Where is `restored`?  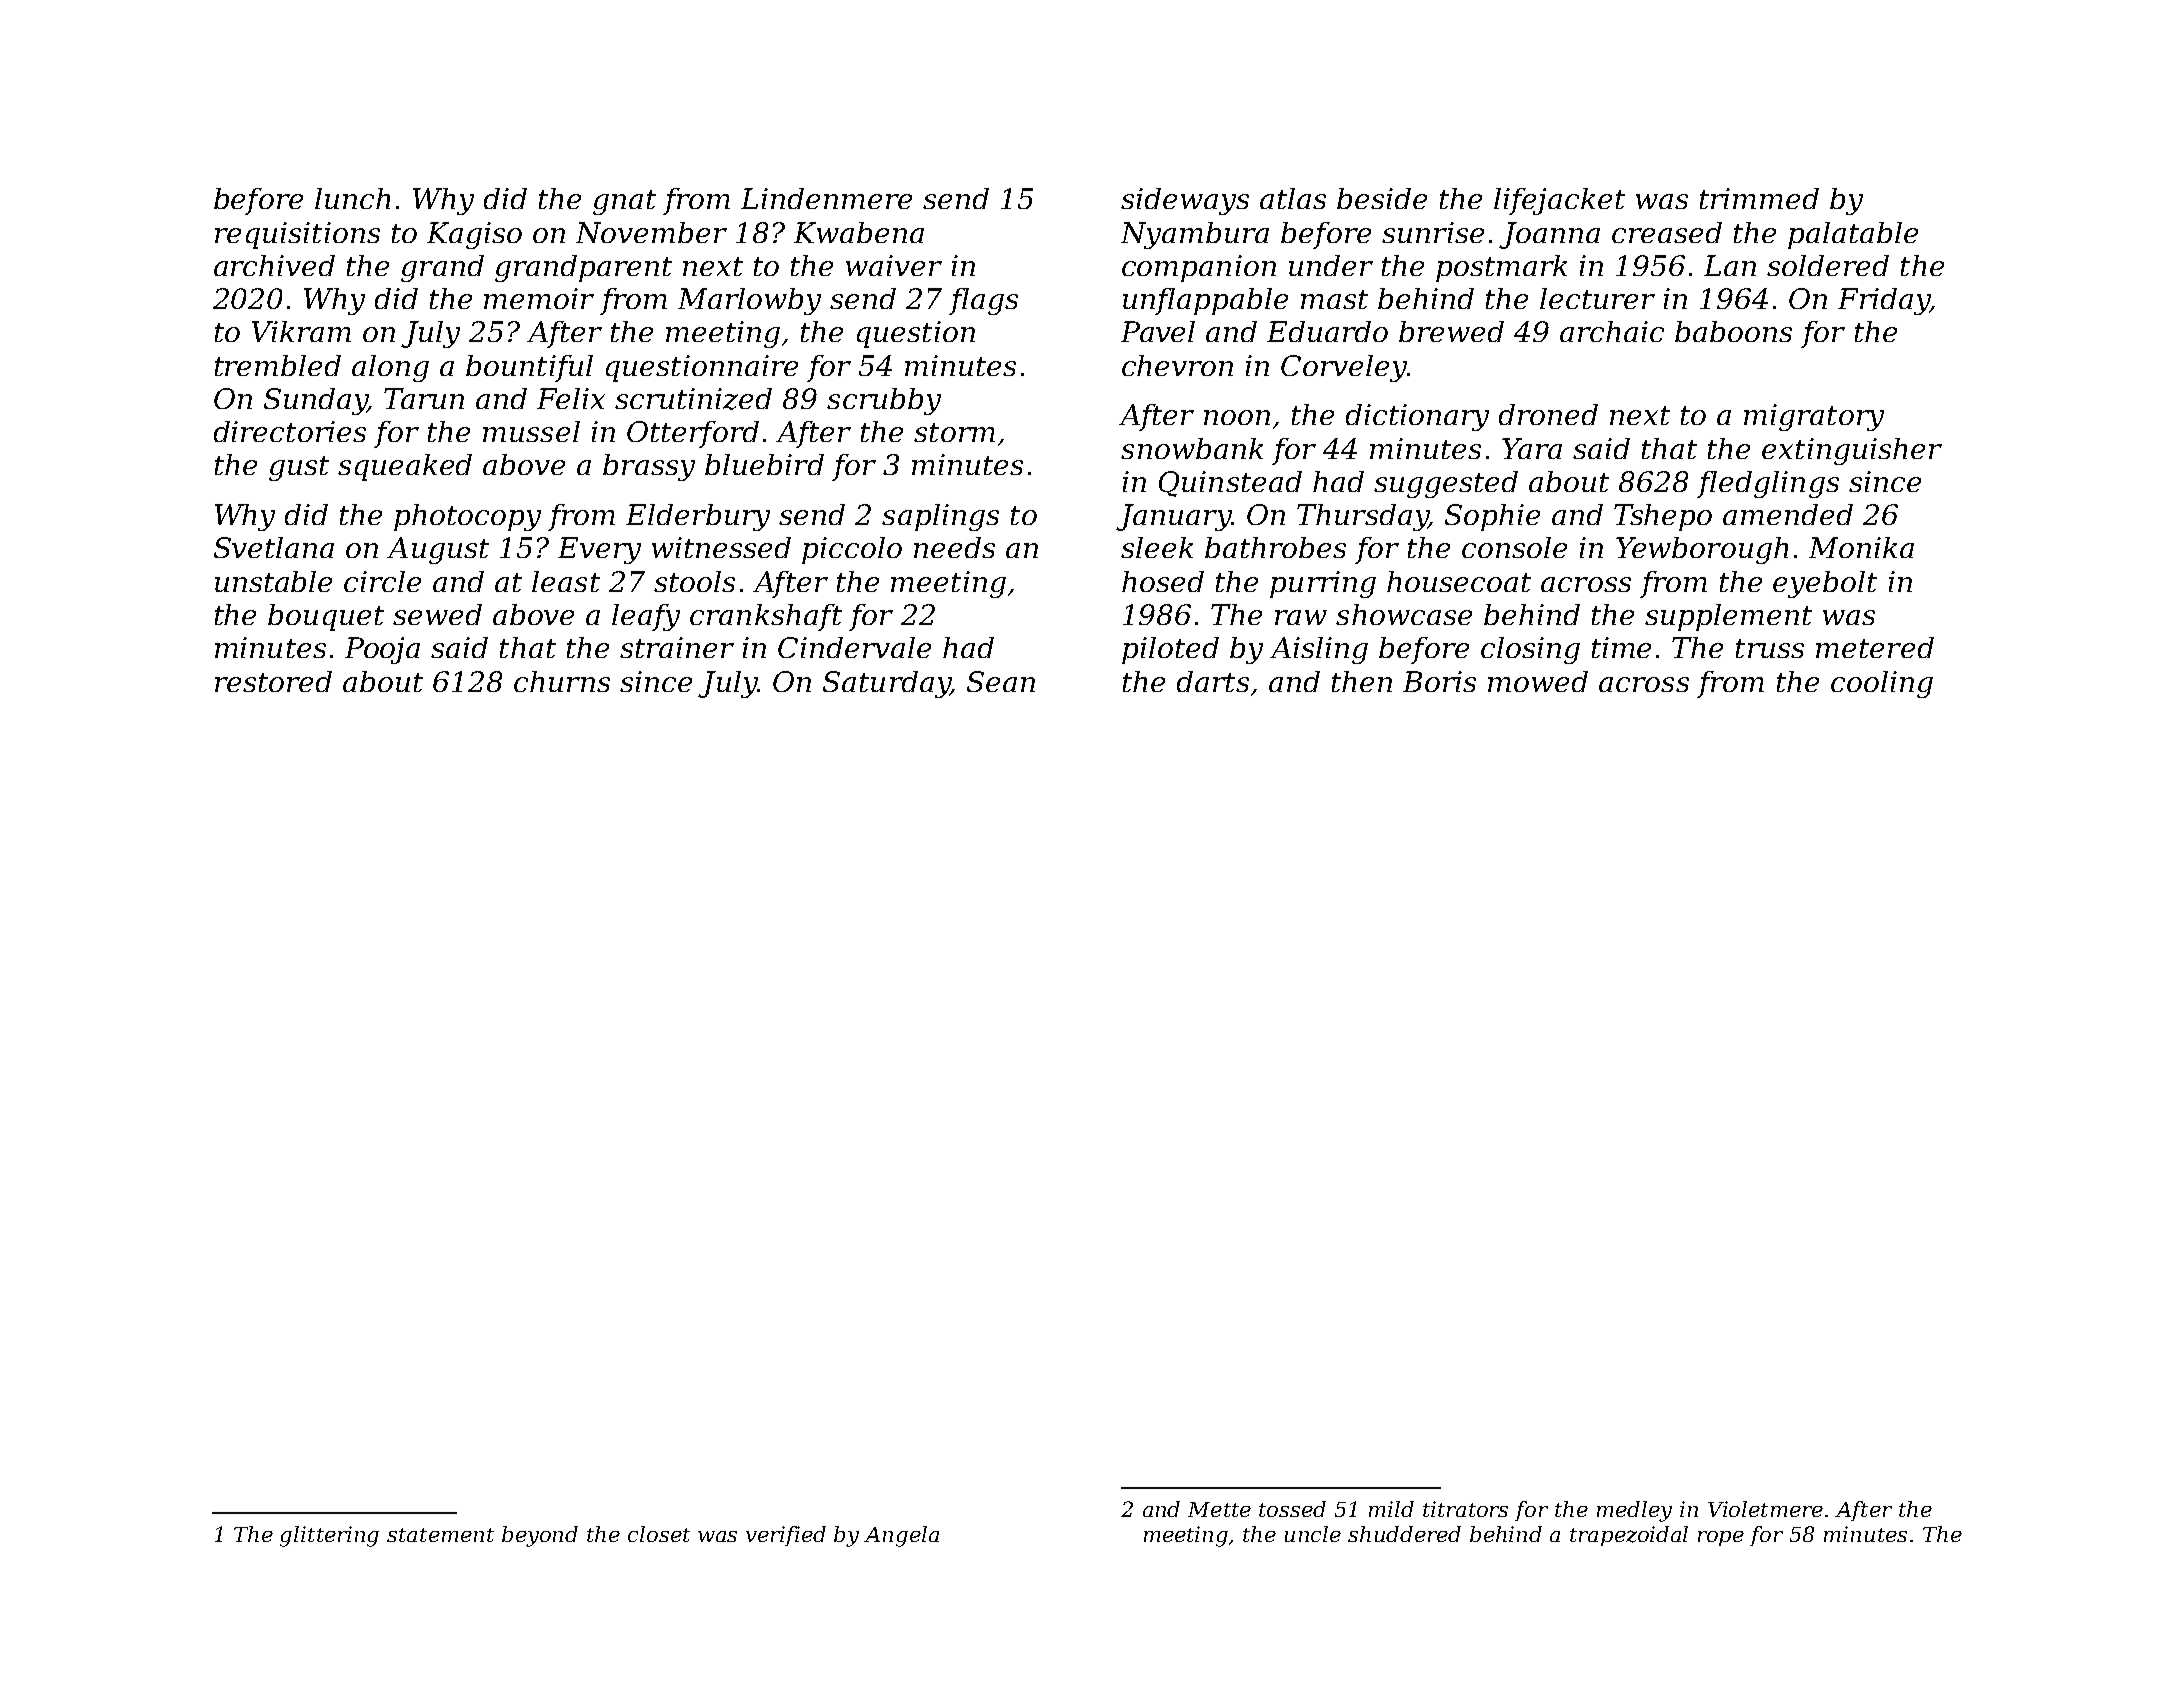 restored is located at coordinates (273, 681).
